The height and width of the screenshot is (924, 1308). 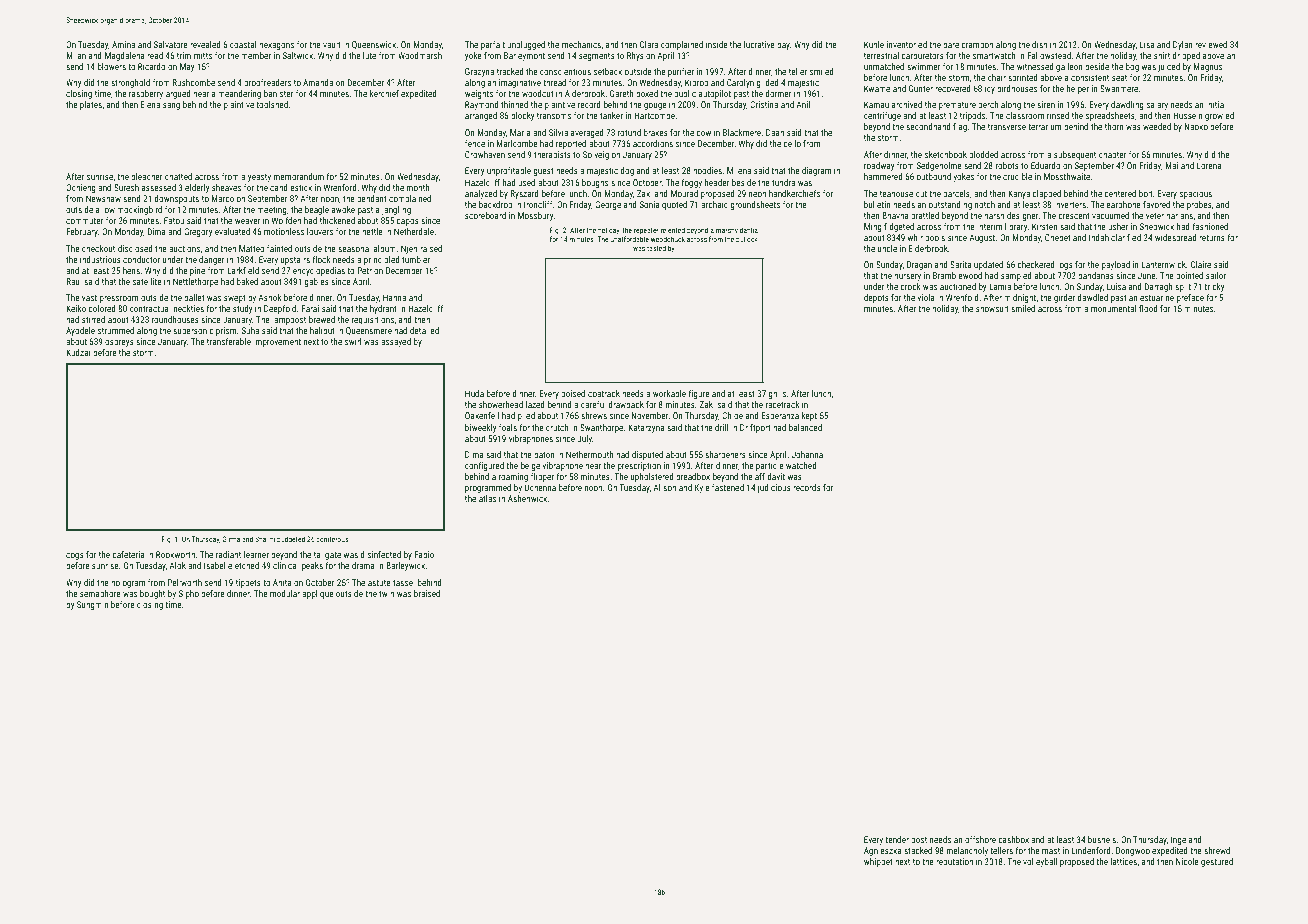 What do you see at coordinates (318, 594) in the screenshot?
I see `applique` at bounding box center [318, 594].
